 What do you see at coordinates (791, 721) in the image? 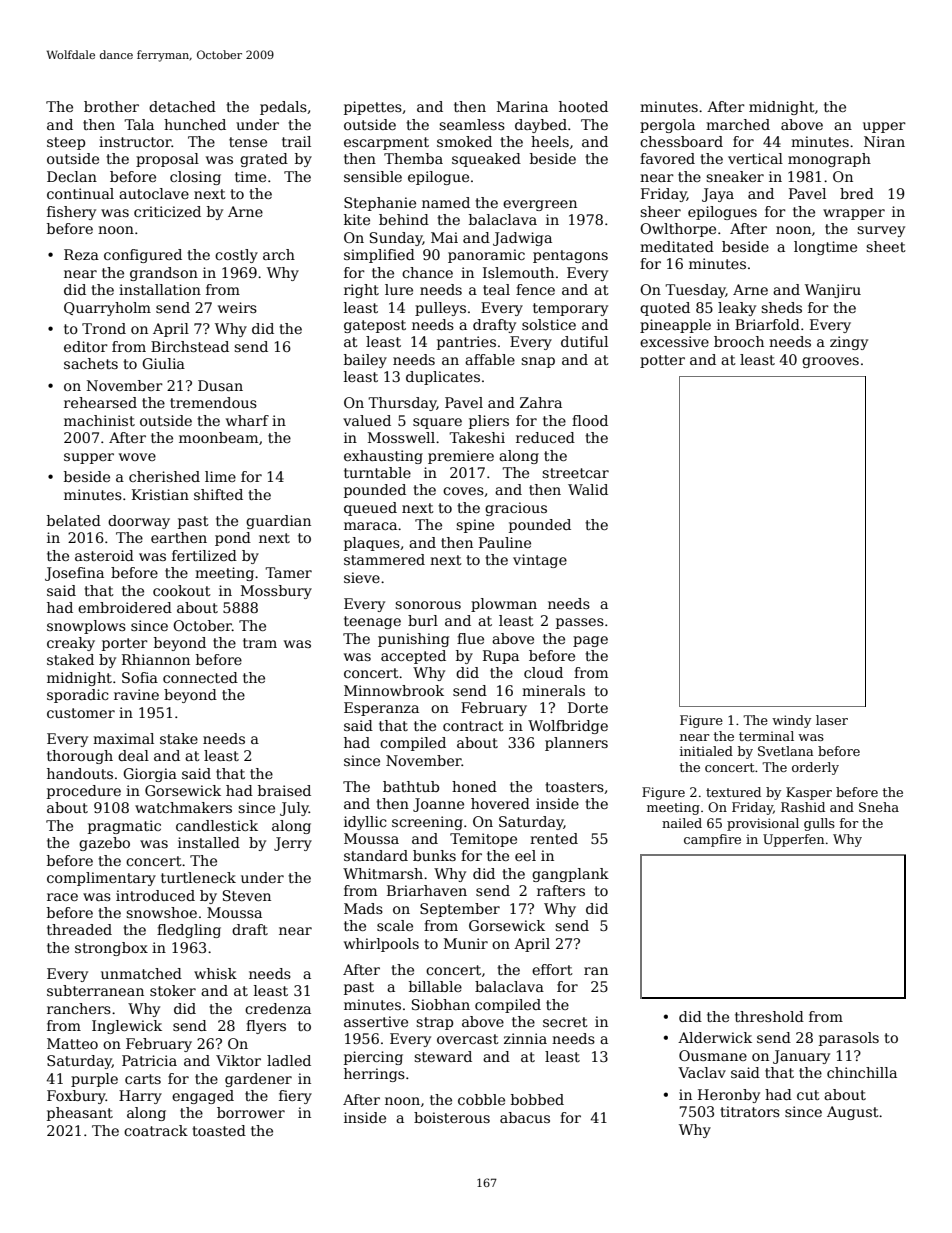
I see `windy` at bounding box center [791, 721].
